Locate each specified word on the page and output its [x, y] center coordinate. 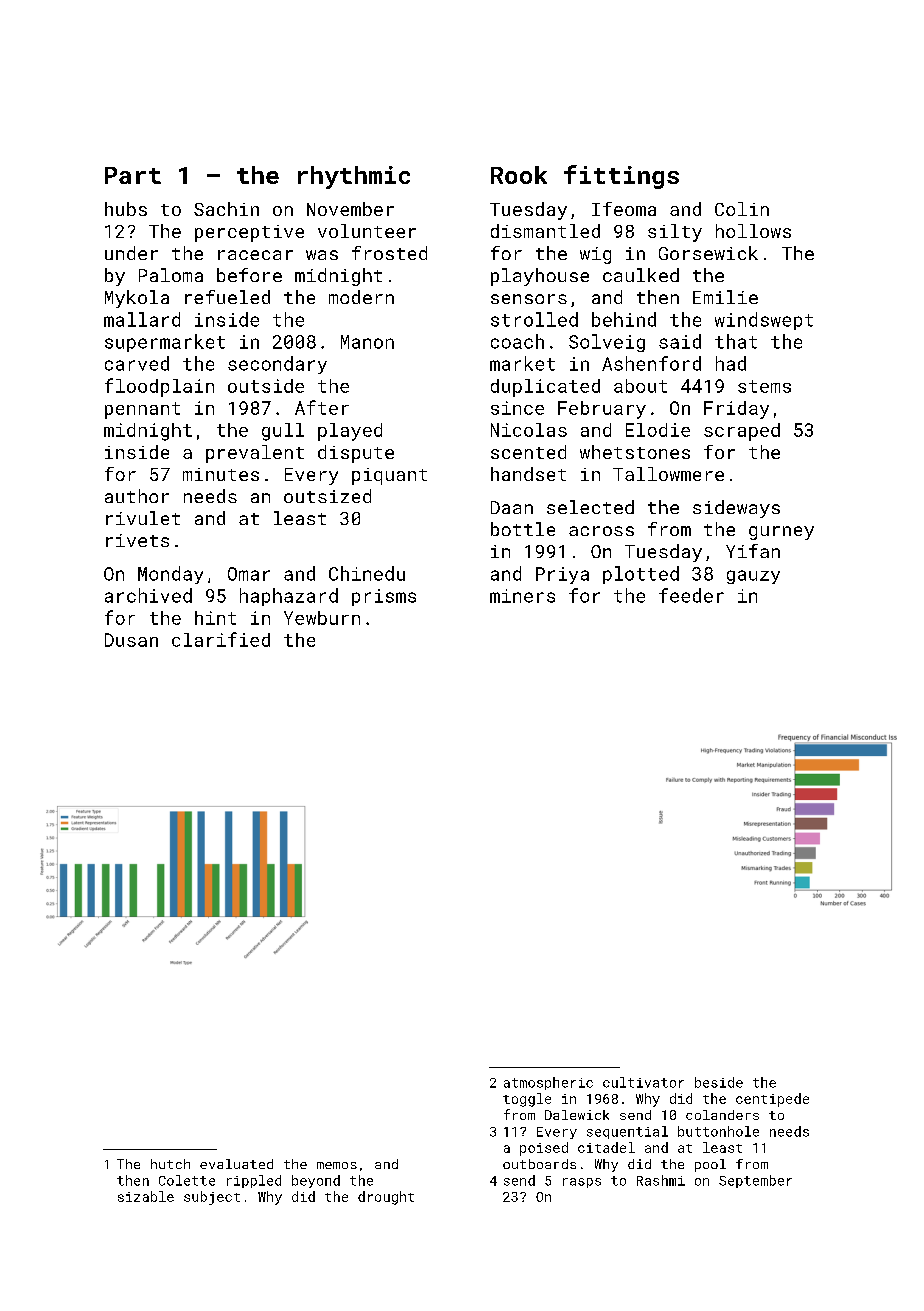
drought [386, 1198]
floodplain [159, 387]
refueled [227, 297]
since [517, 408]
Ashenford [651, 363]
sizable [146, 1196]
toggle [527, 1100]
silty [675, 233]
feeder [691, 595]
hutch [170, 1164]
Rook [519, 175]
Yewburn [322, 618]
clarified [221, 639]
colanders [722, 1115]
